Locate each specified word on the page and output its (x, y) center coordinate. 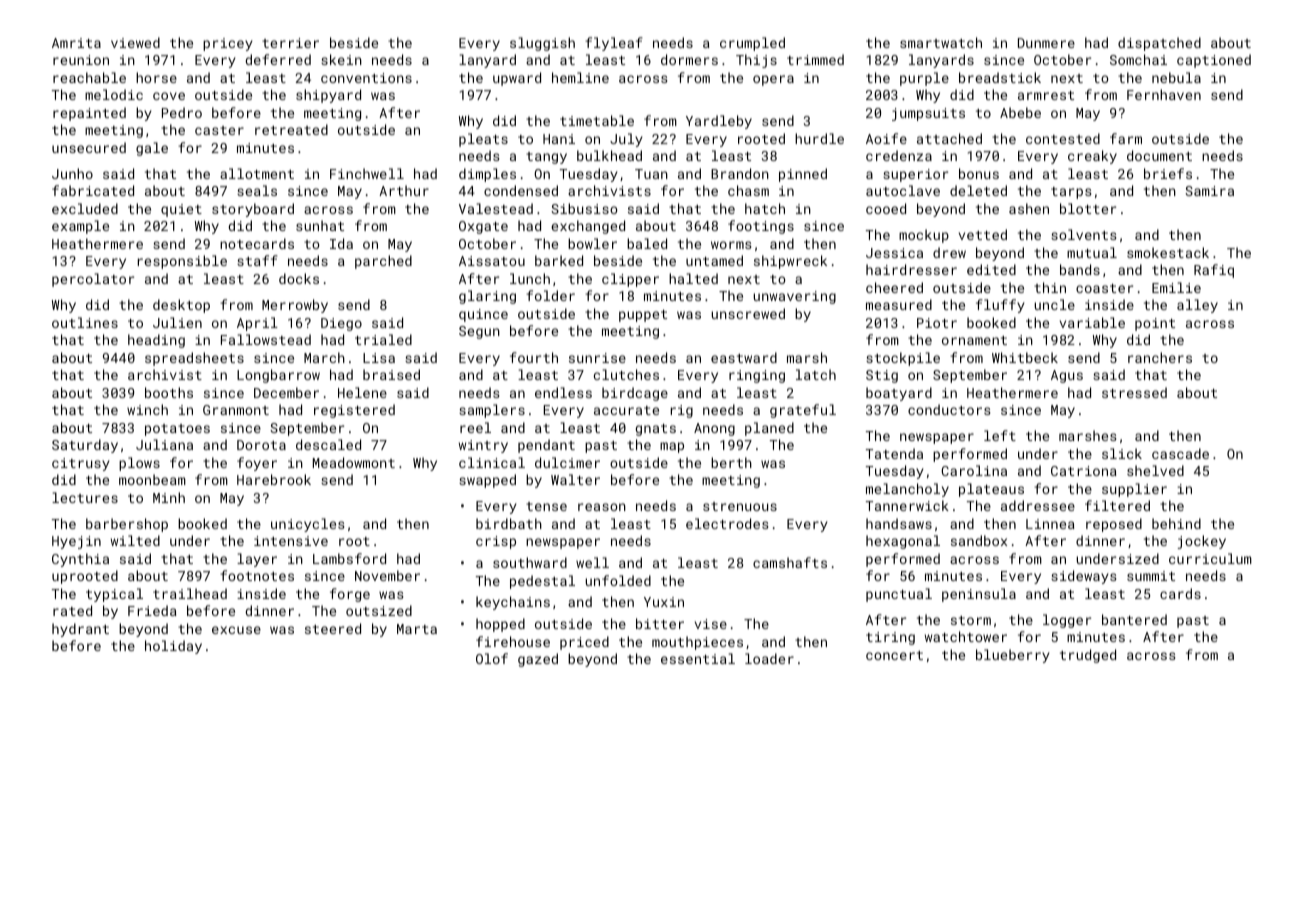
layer (257, 560)
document (1159, 155)
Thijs (756, 61)
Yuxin (664, 602)
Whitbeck (1025, 357)
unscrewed (748, 313)
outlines (85, 322)
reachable (89, 77)
